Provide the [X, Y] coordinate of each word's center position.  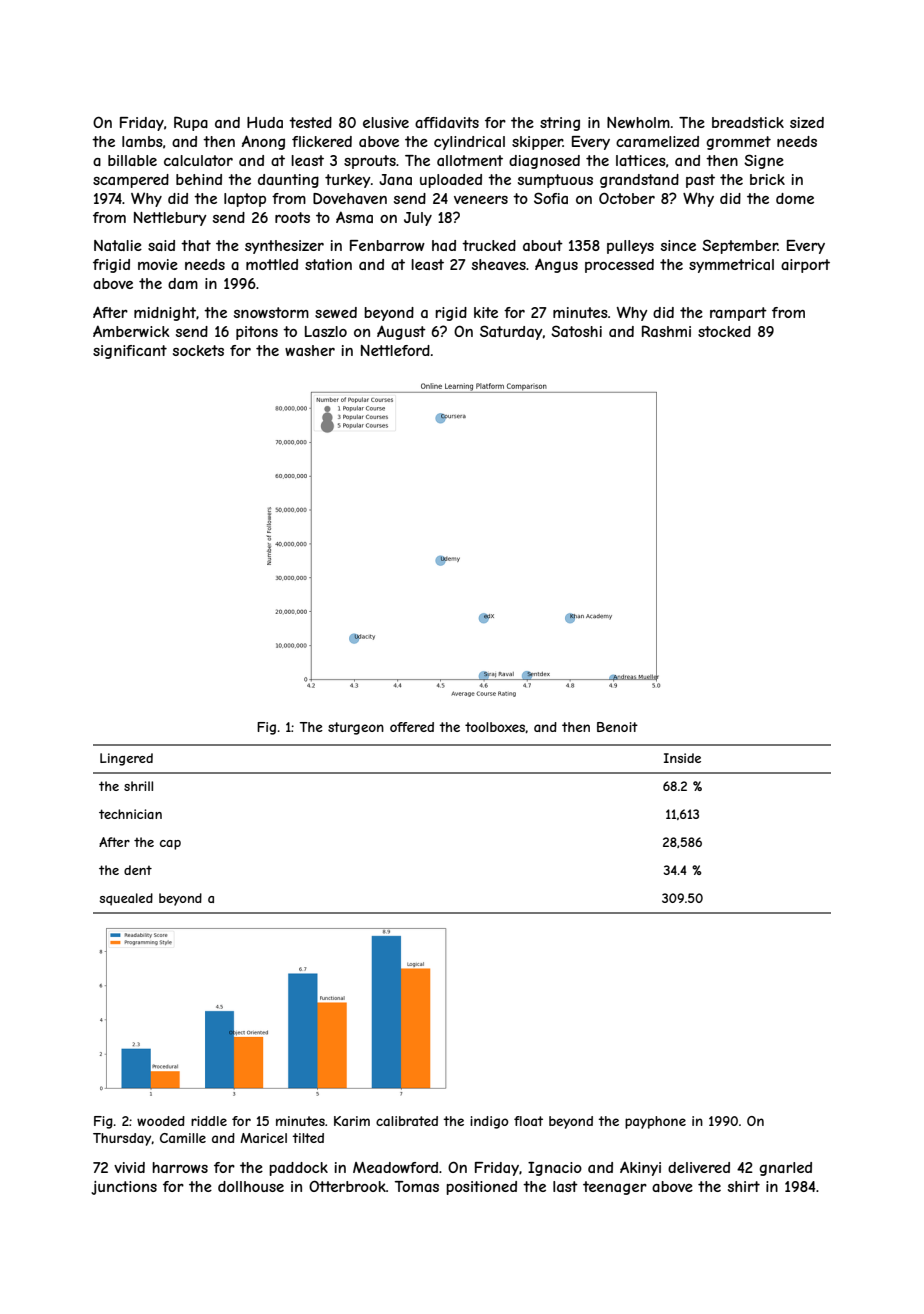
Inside [682, 758]
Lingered [126, 759]
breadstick [748, 122]
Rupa [191, 123]
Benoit [617, 727]
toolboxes [495, 727]
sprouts [370, 162]
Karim [352, 1121]
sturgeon [356, 728]
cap [170, 845]
